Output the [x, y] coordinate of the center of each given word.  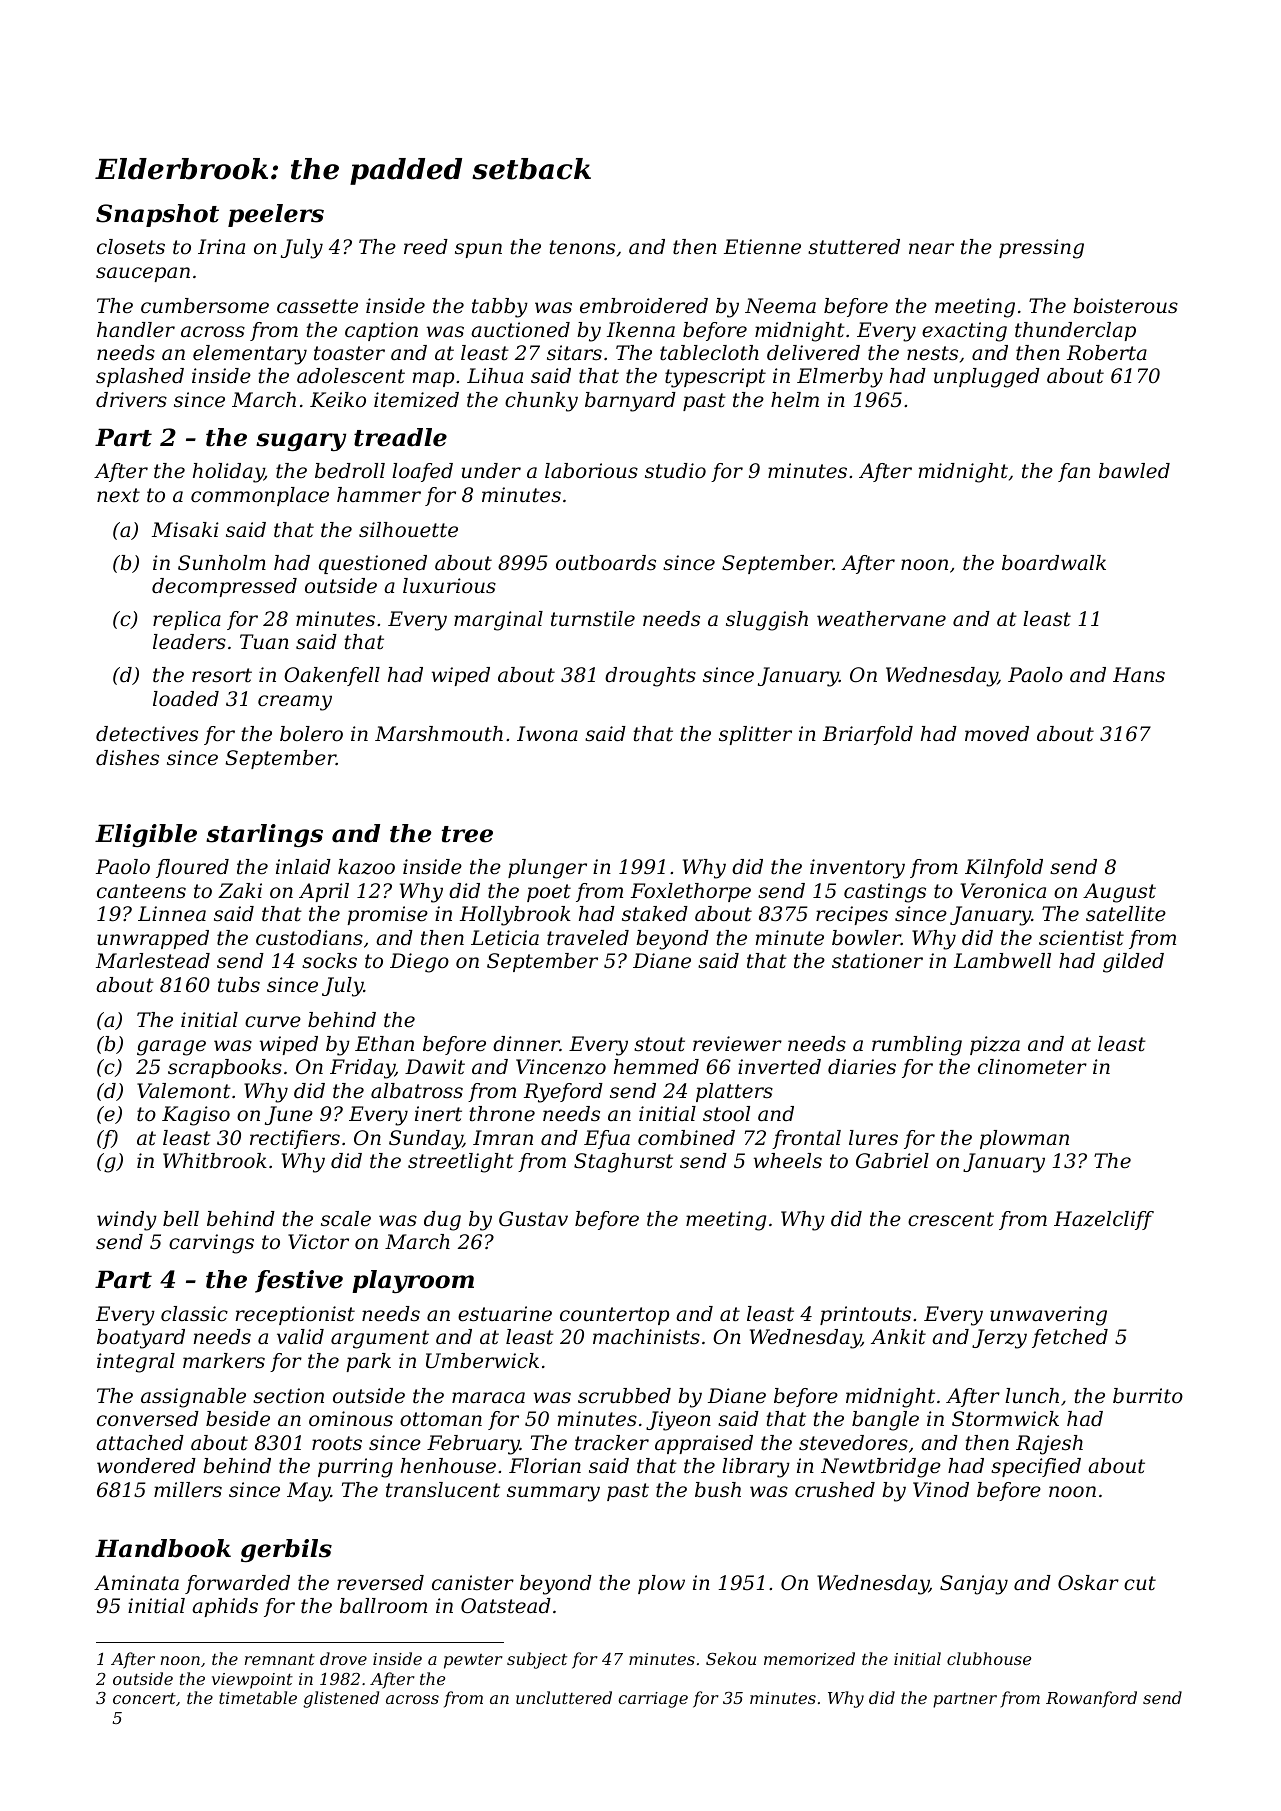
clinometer [1032, 1067]
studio [675, 471]
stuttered [854, 247]
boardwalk [1054, 563]
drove [343, 1658]
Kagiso [196, 1116]
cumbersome [205, 306]
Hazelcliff [1104, 1220]
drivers [131, 400]
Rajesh [1049, 1445]
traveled [588, 938]
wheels [788, 1161]
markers [224, 1361]
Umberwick [482, 1361]
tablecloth [709, 353]
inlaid [303, 867]
